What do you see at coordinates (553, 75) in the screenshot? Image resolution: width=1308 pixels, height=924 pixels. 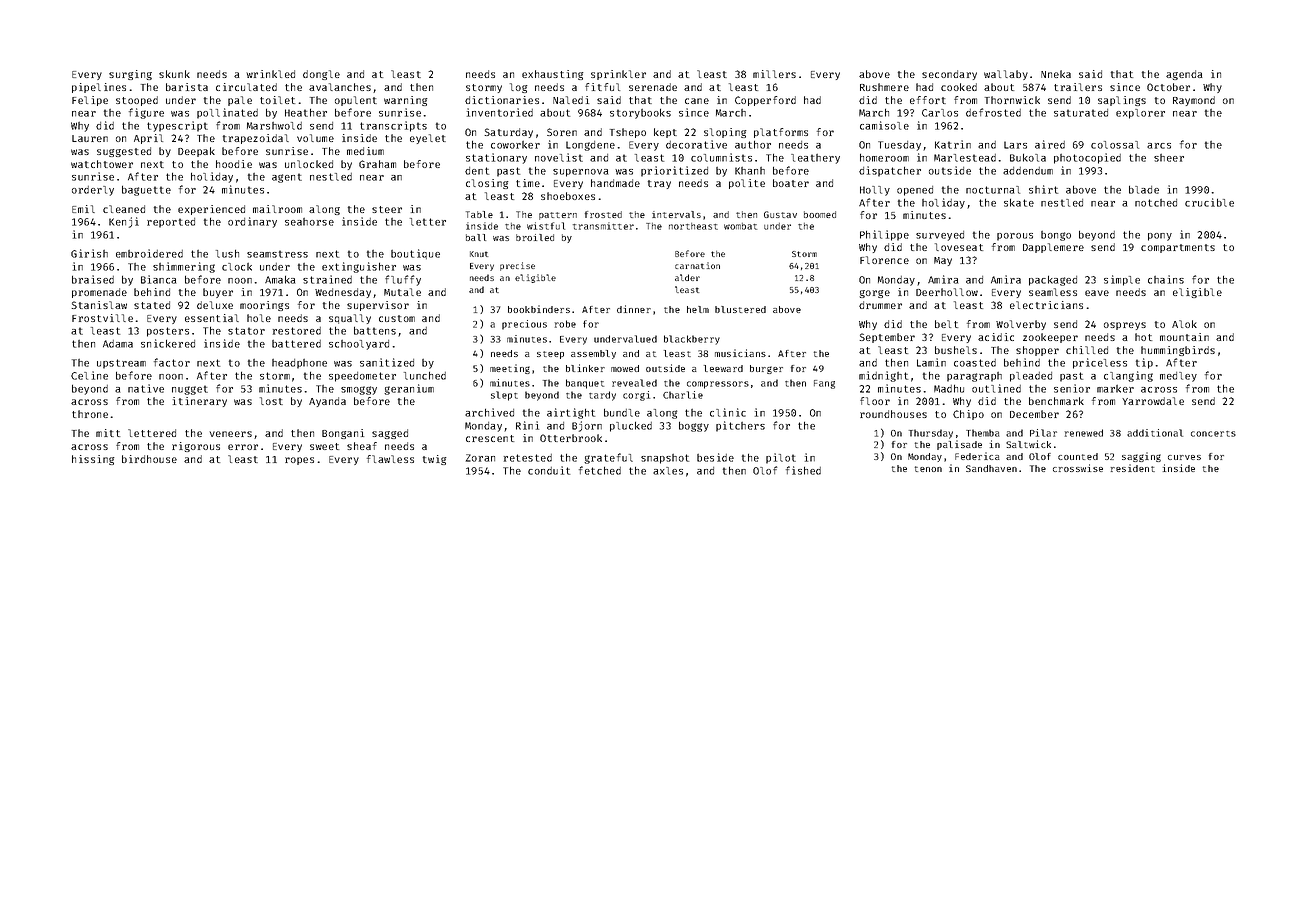 I see `exhausting` at bounding box center [553, 75].
